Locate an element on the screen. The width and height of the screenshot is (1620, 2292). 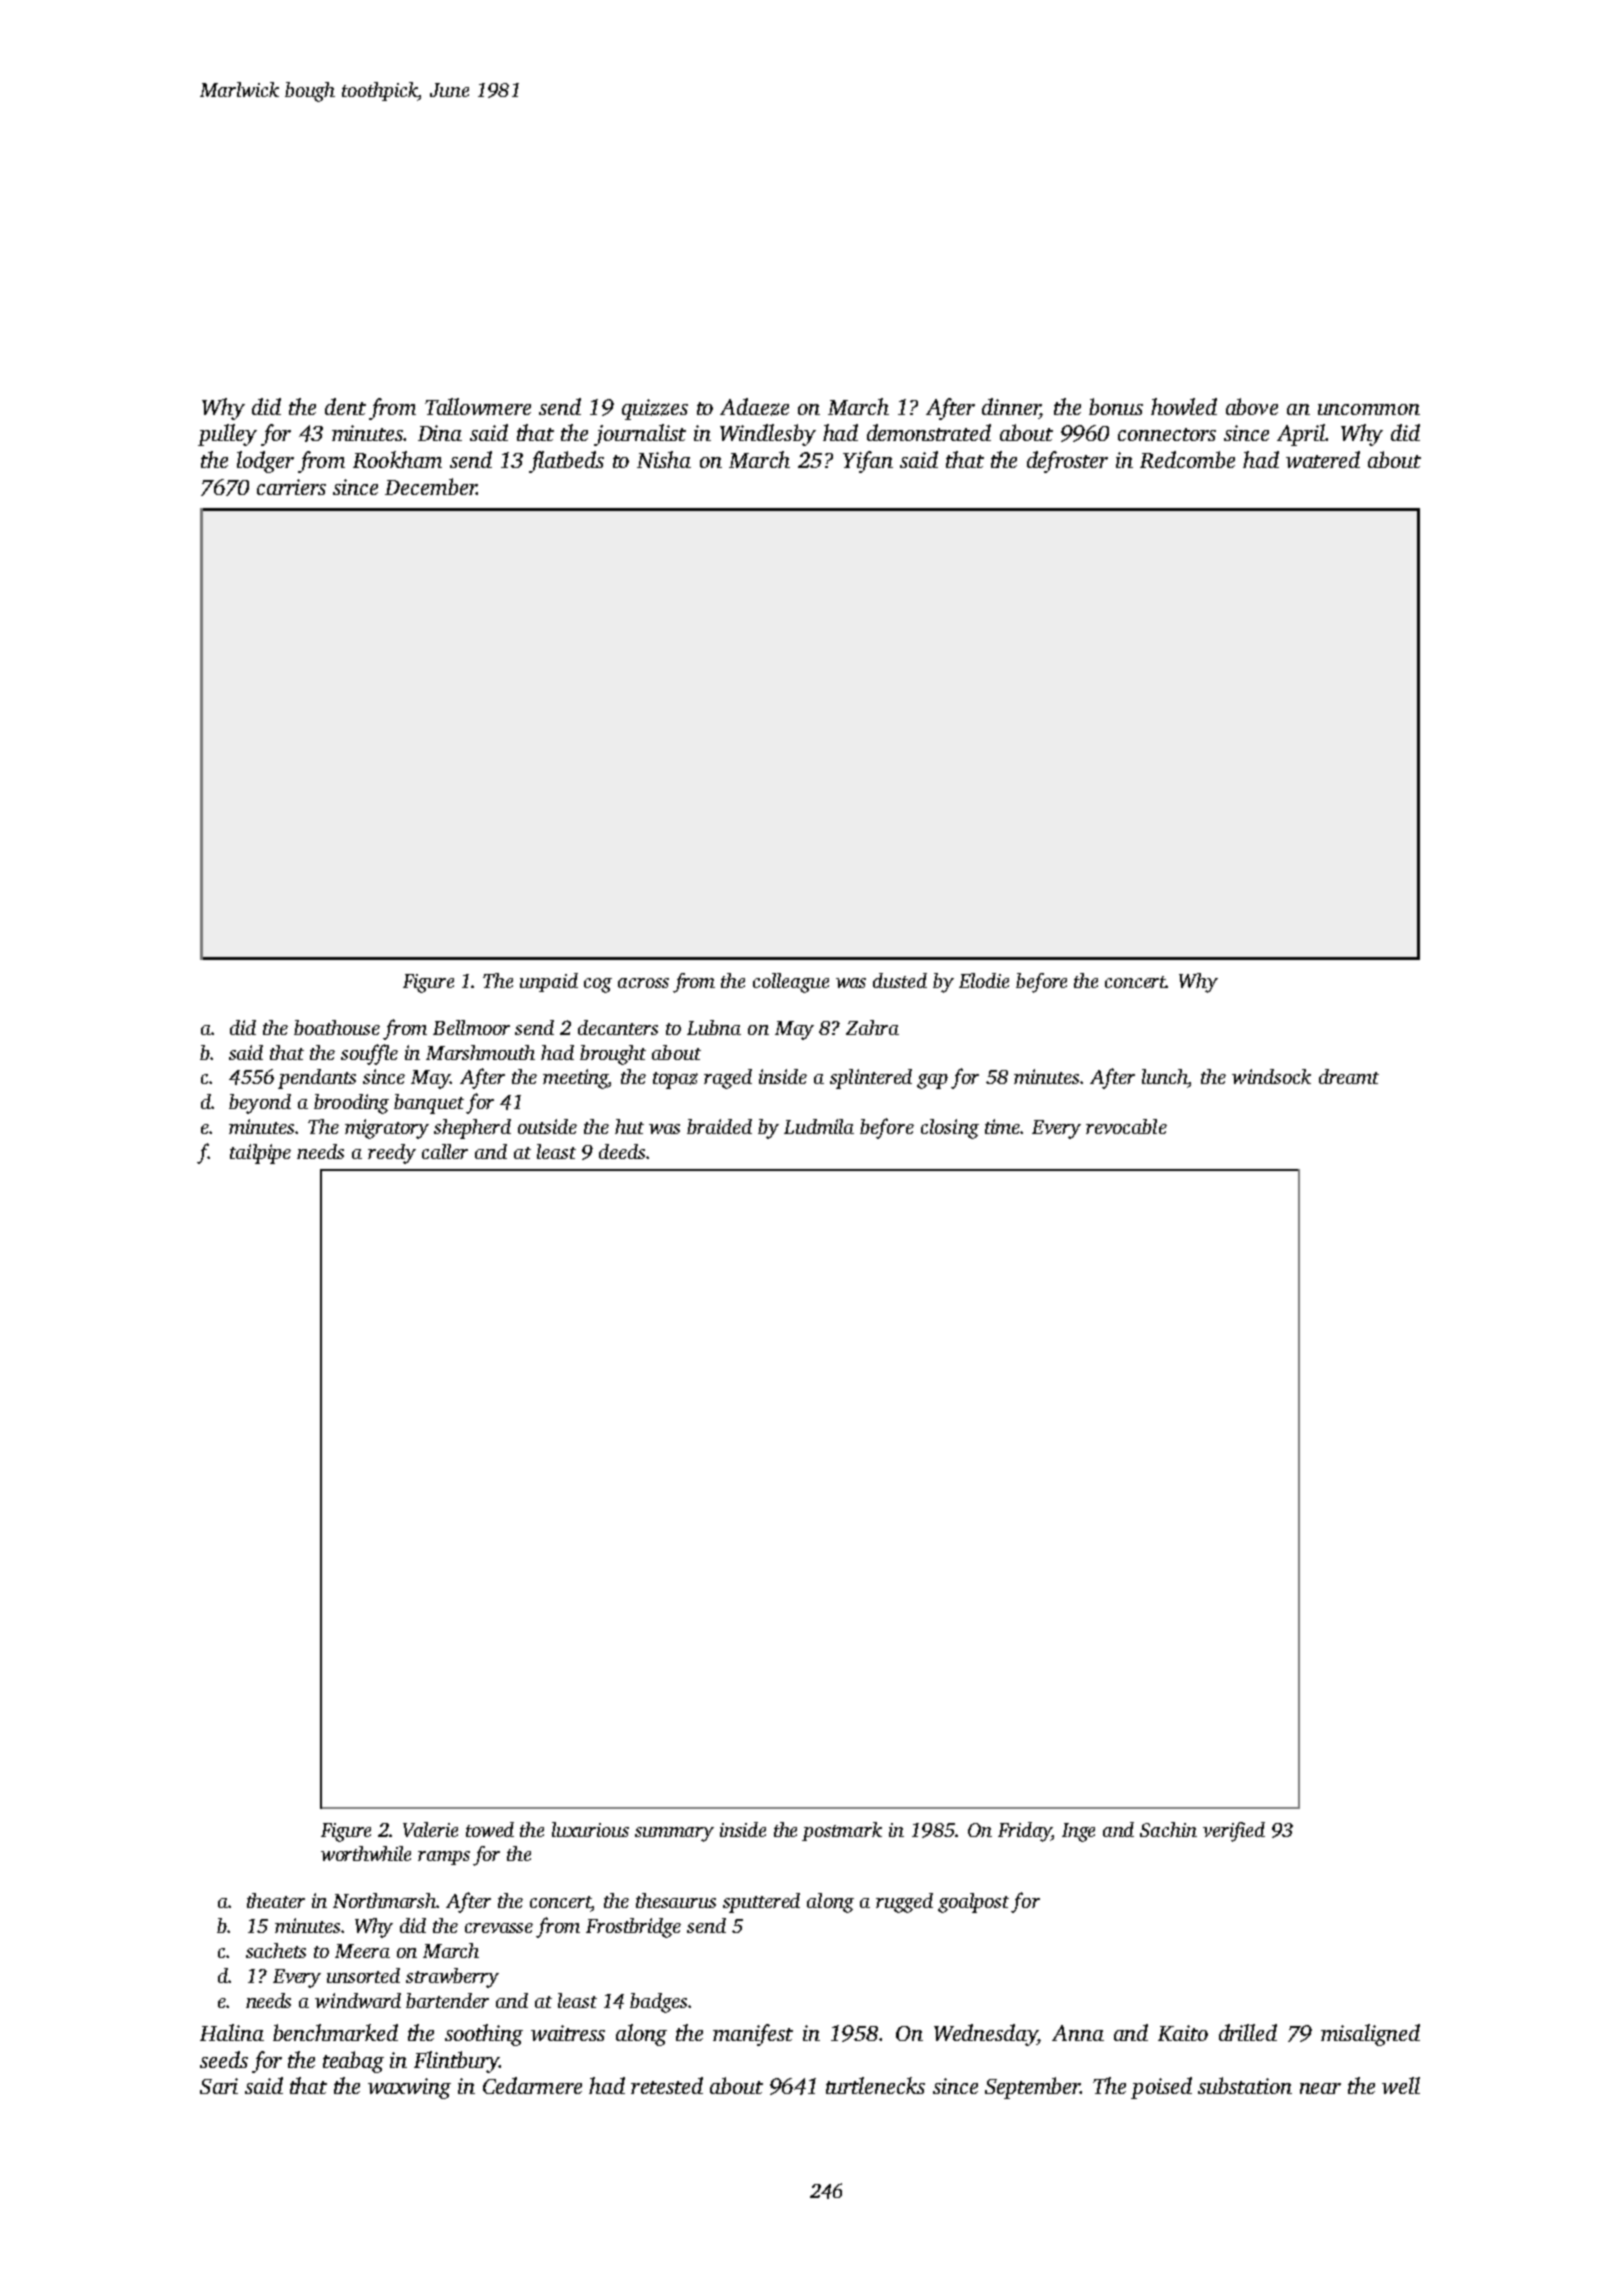
postmark is located at coordinates (842, 1831).
